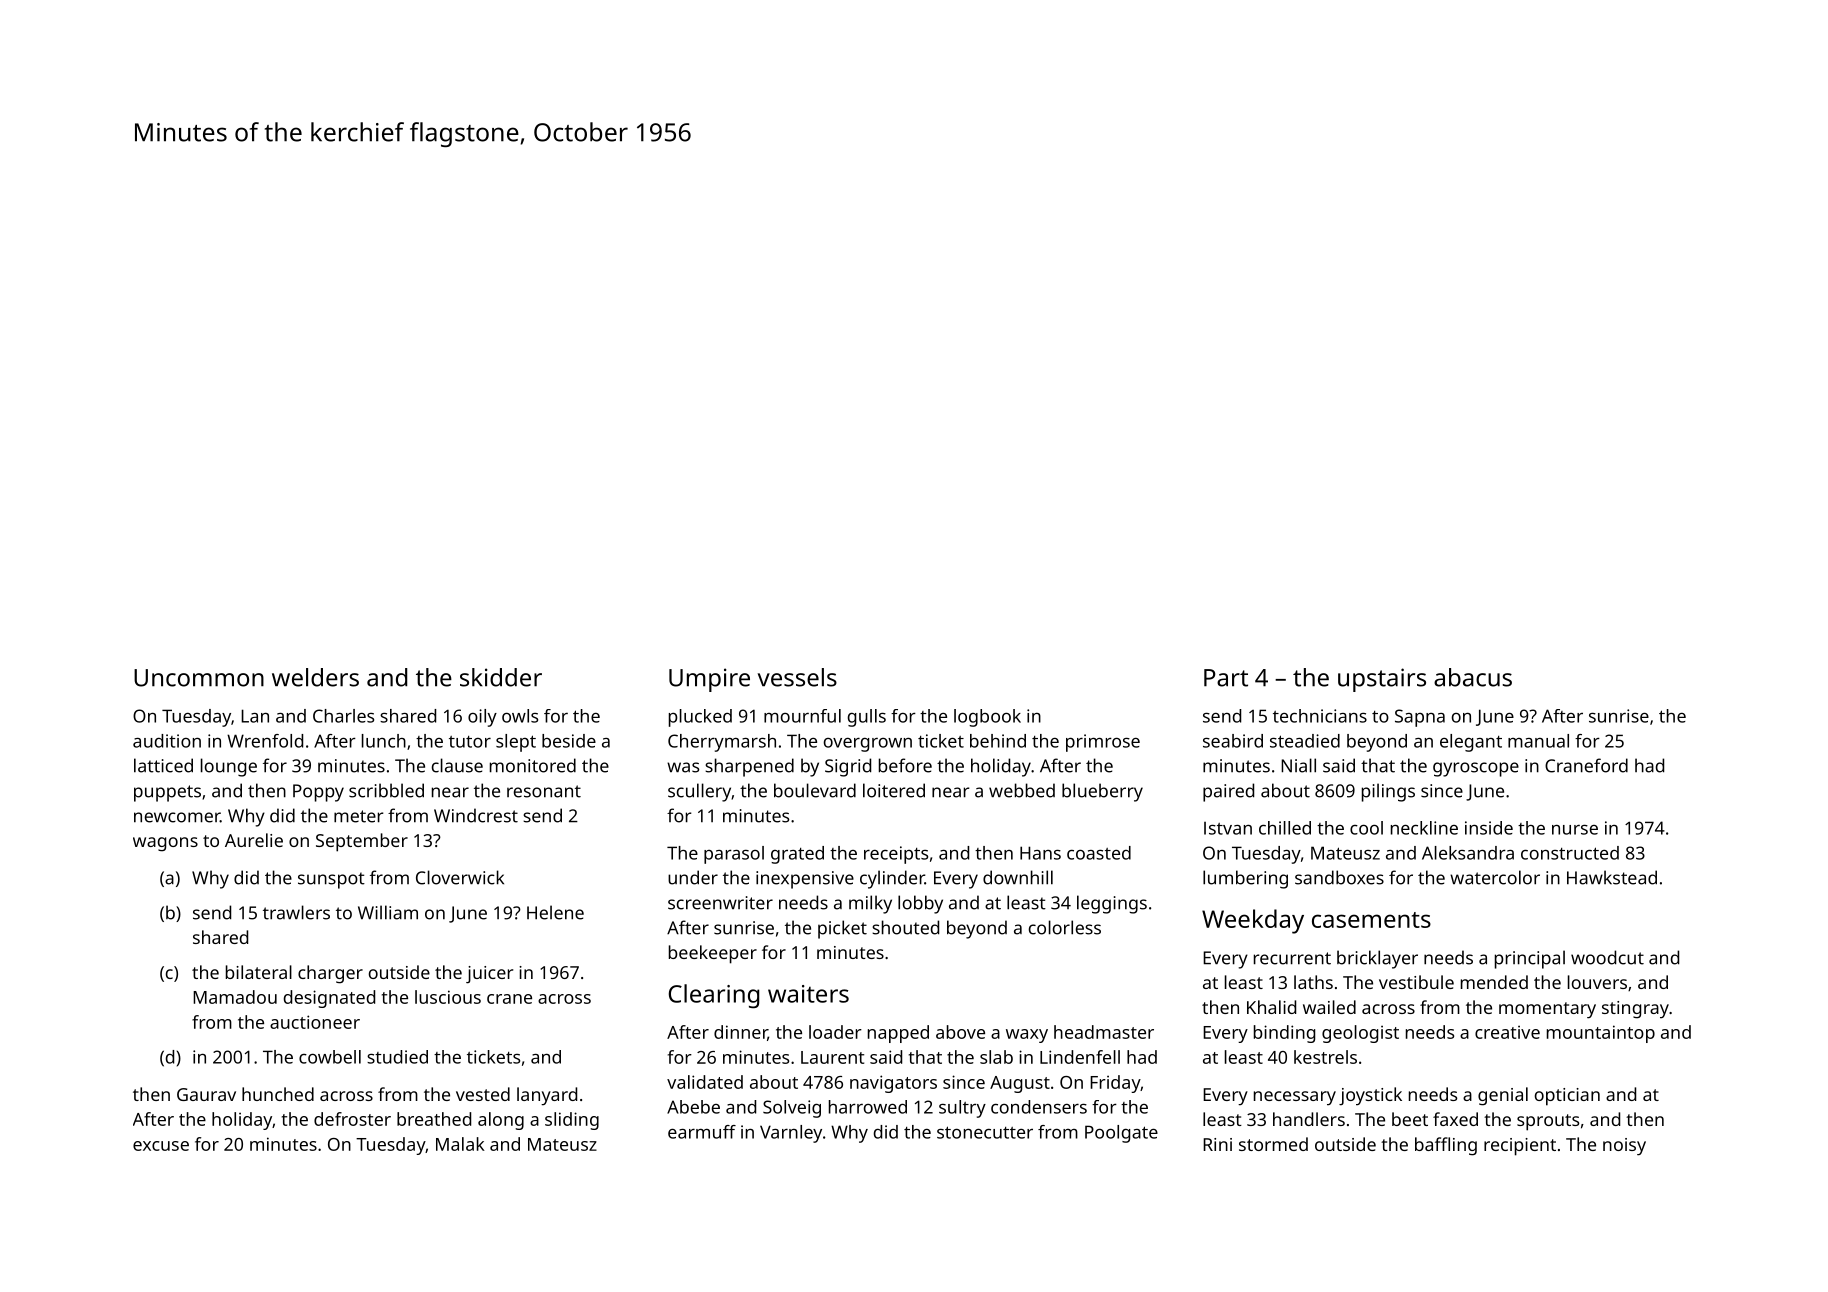 The width and height of the page is (1828, 1292). What do you see at coordinates (331, 880) in the page?
I see `sunspot` at bounding box center [331, 880].
